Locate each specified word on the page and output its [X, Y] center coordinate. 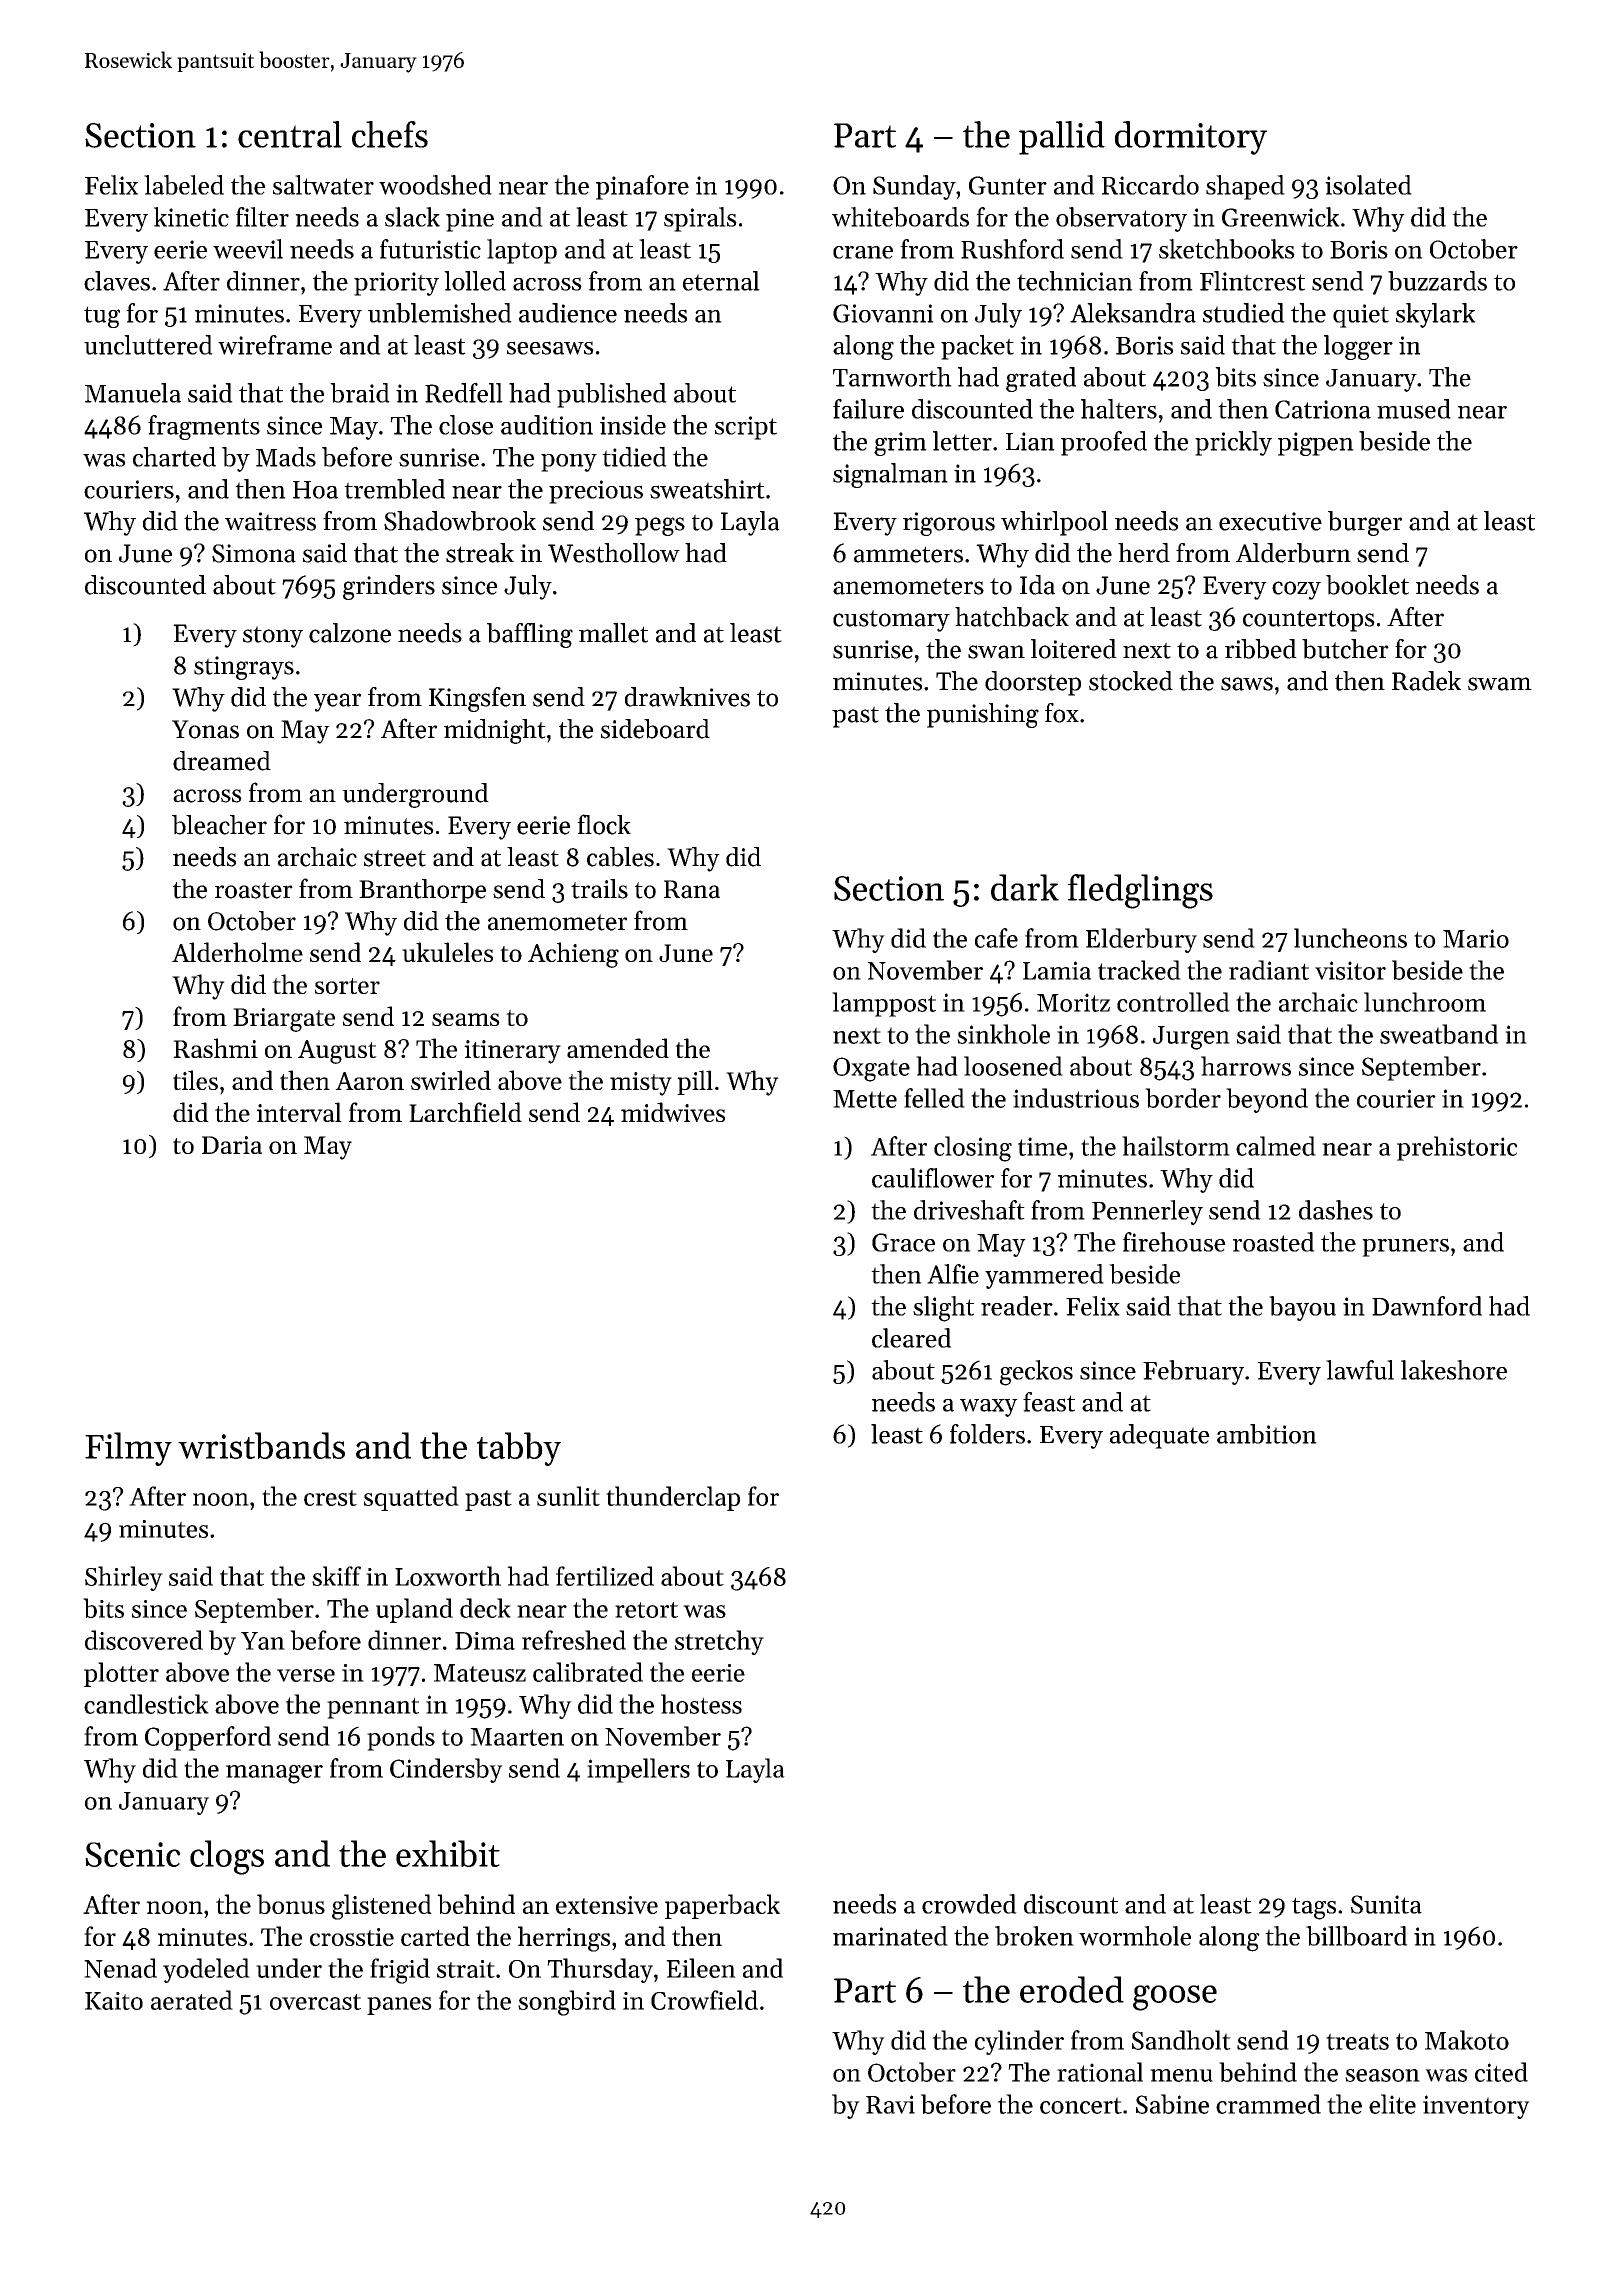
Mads [286, 457]
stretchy [719, 1642]
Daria [232, 1145]
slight [943, 1309]
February [1193, 1372]
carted [435, 1936]
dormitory [1191, 138]
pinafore [642, 187]
